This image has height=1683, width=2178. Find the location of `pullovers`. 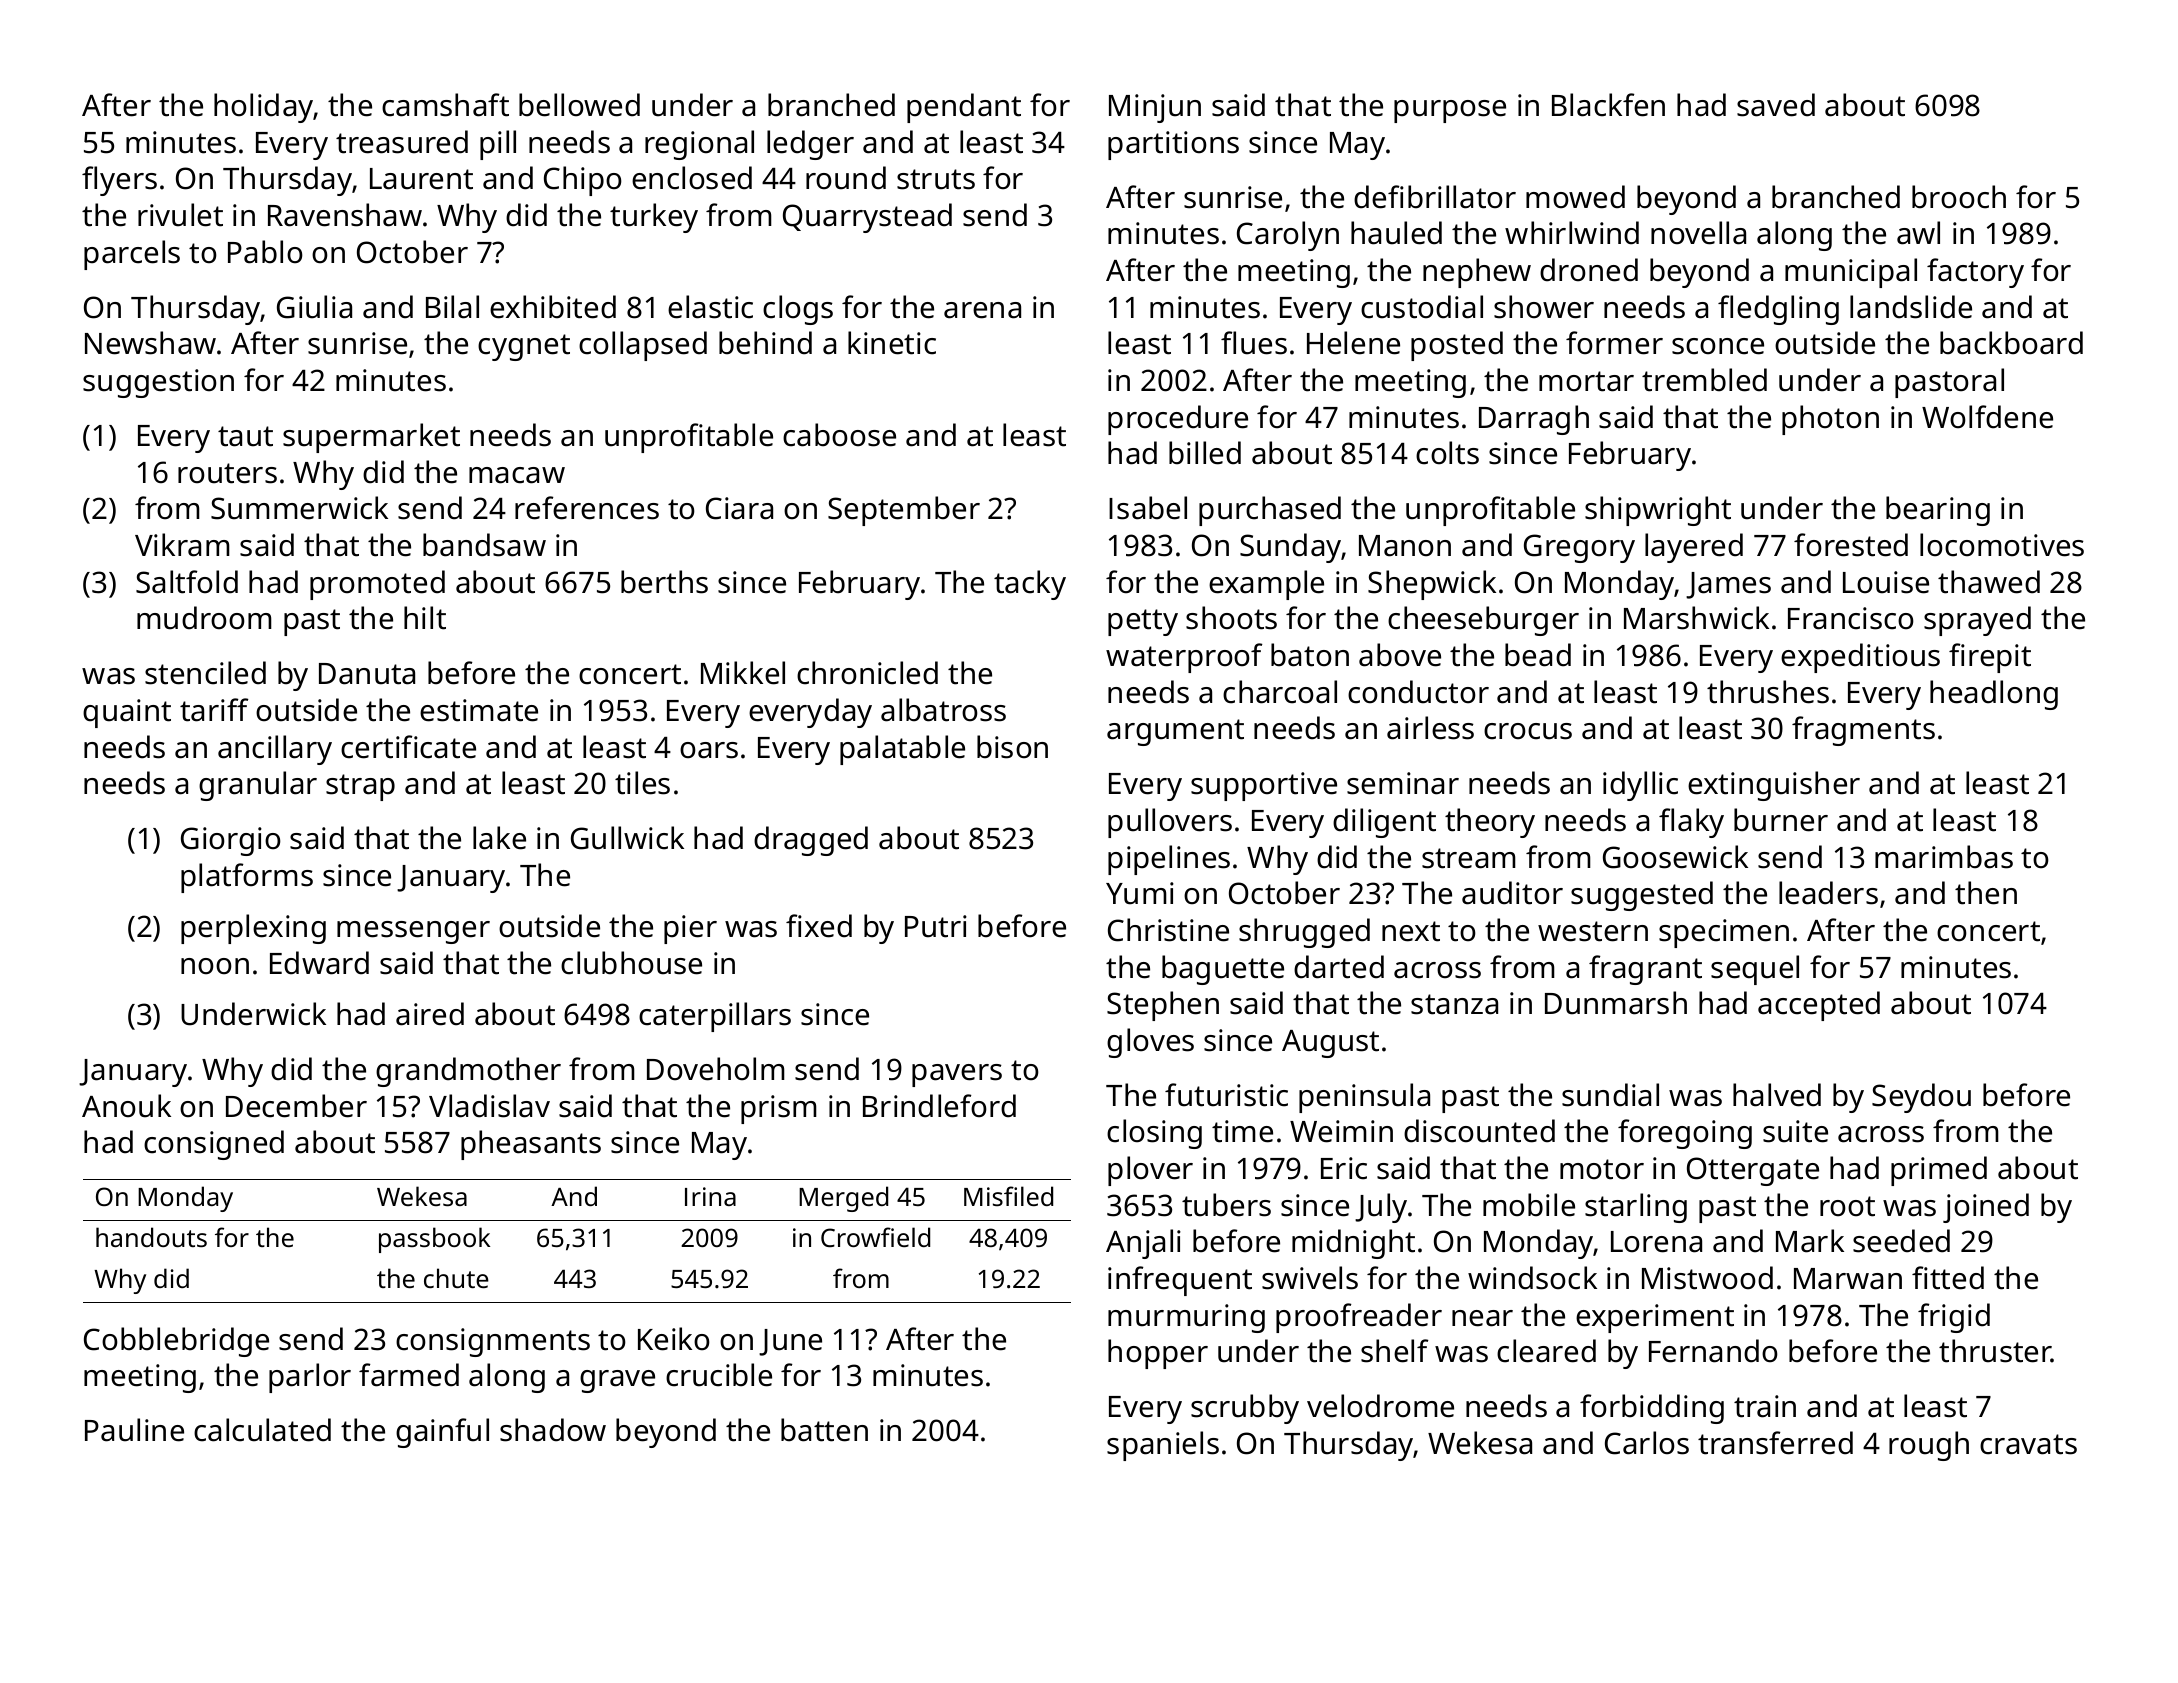

pullovers is located at coordinates (1170, 823).
